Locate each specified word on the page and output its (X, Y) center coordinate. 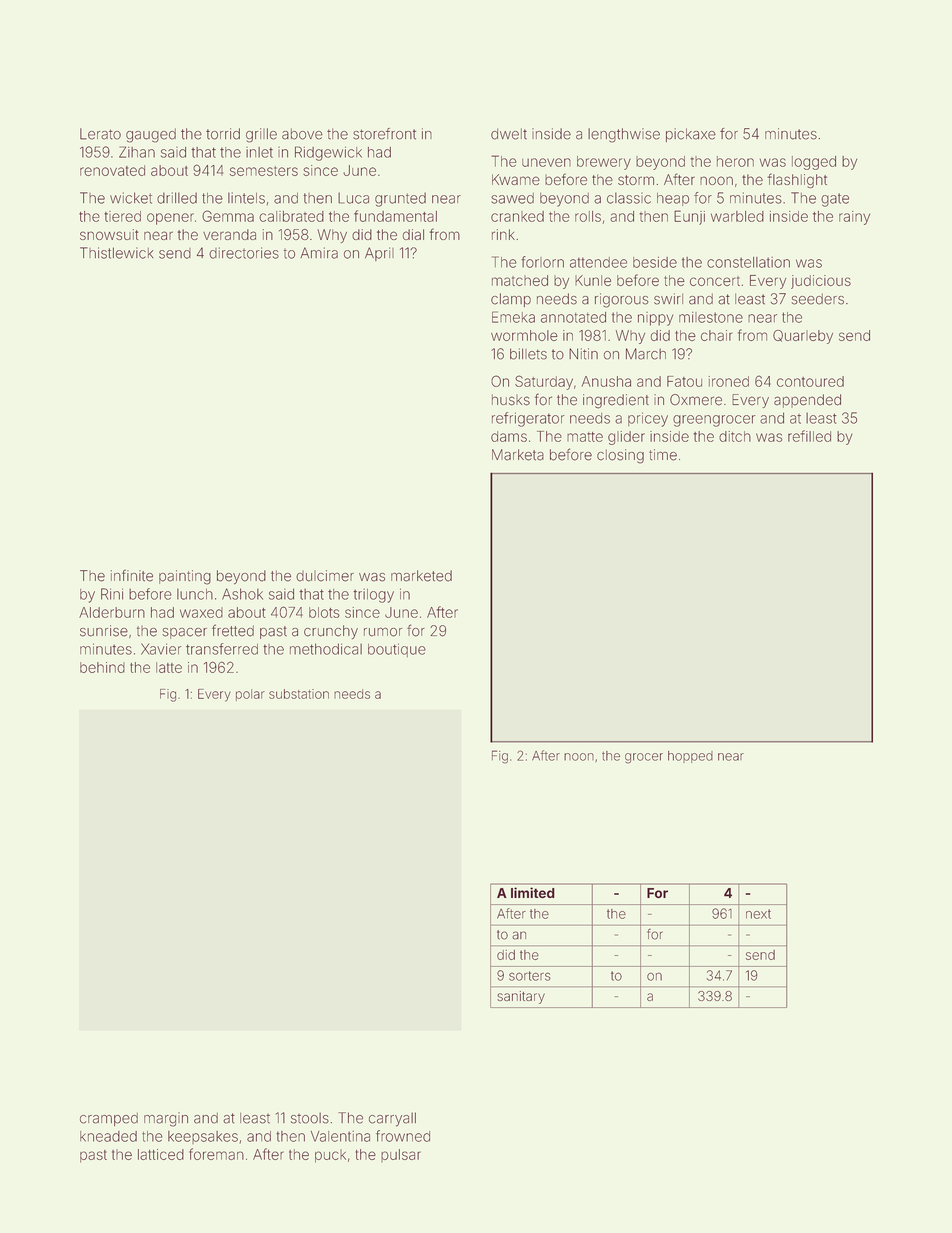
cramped (109, 1119)
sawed (512, 198)
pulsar (401, 1155)
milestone (711, 317)
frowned (403, 1136)
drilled (177, 198)
